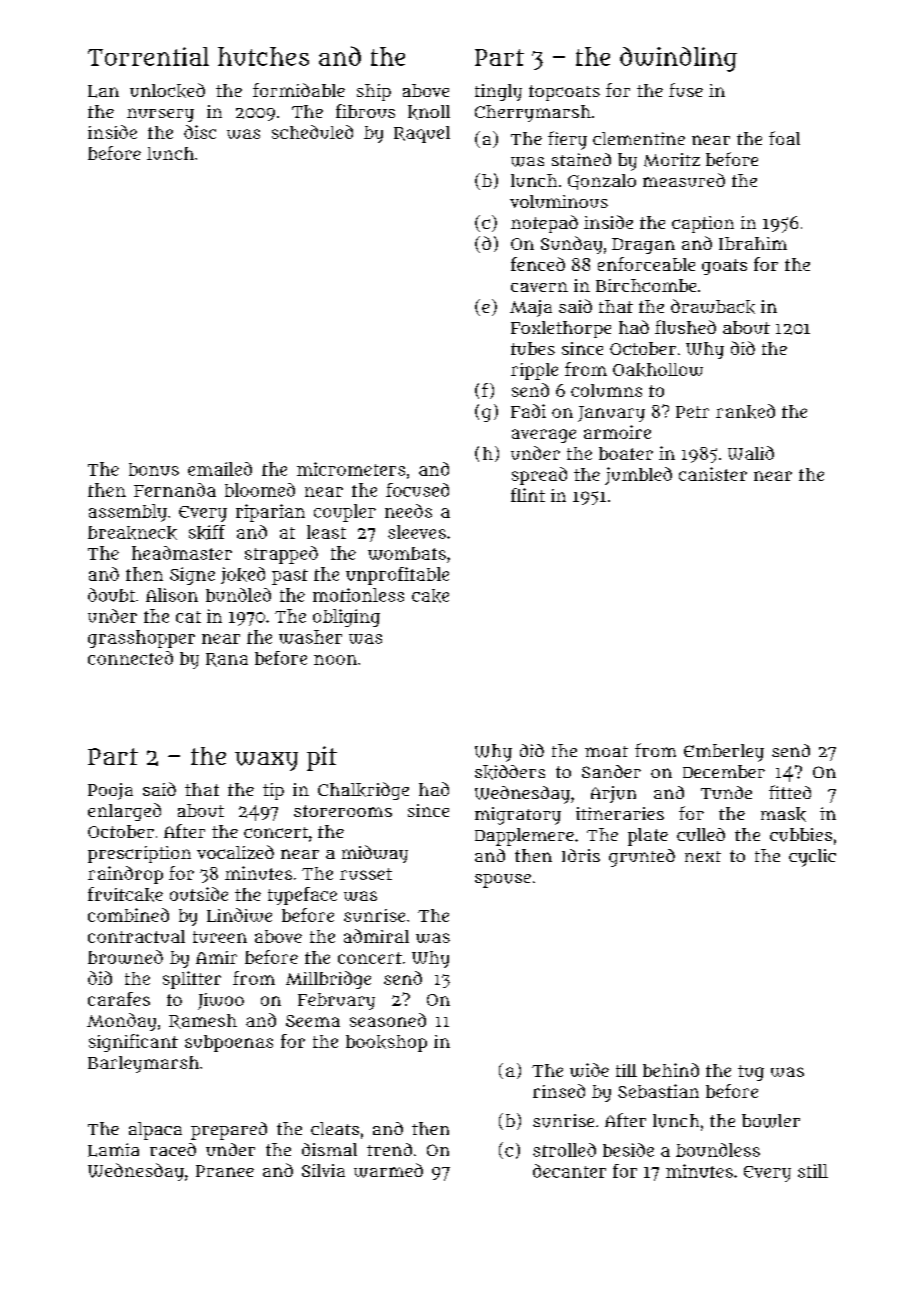  Describe the element at coordinates (227, 660) in the screenshot. I see `Rana` at that location.
